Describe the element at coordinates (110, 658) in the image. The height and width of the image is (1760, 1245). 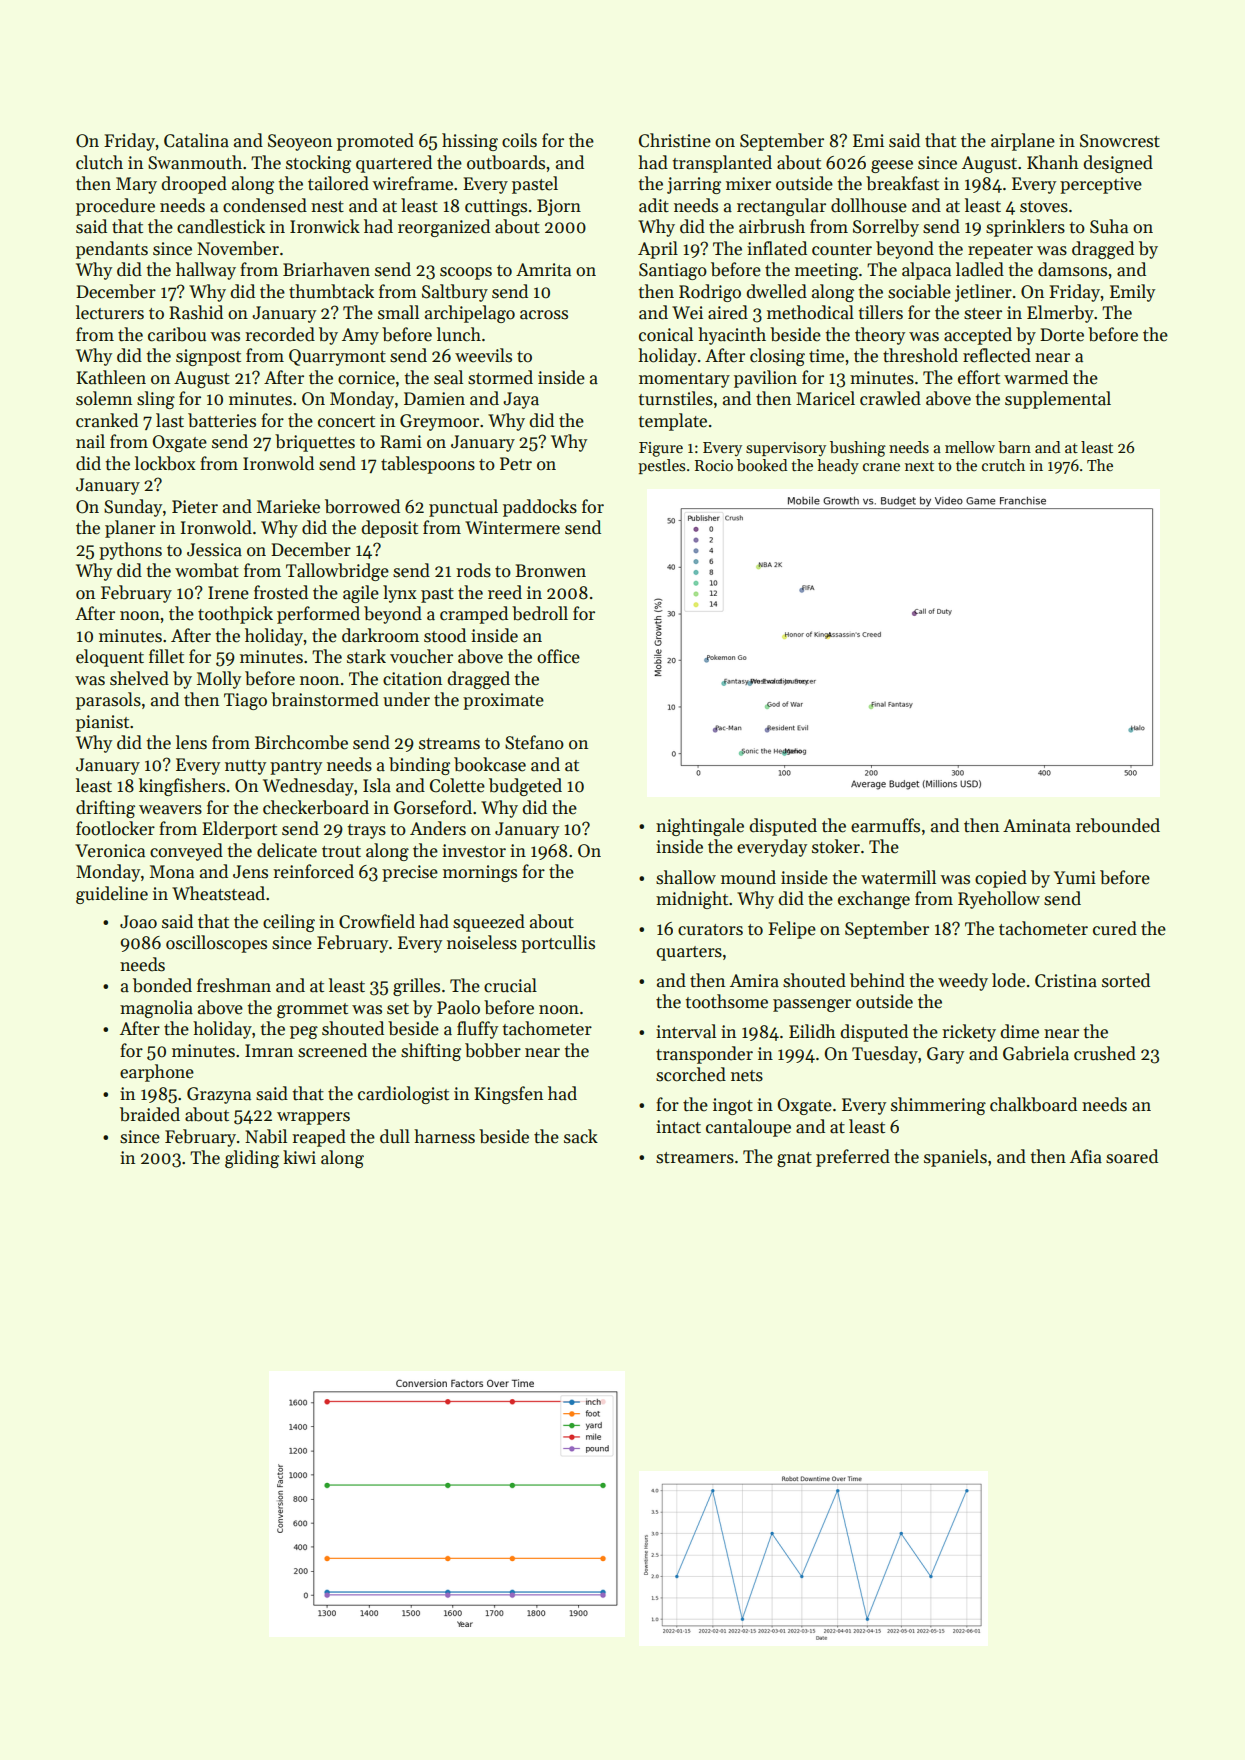
I see `eloquent` at that location.
